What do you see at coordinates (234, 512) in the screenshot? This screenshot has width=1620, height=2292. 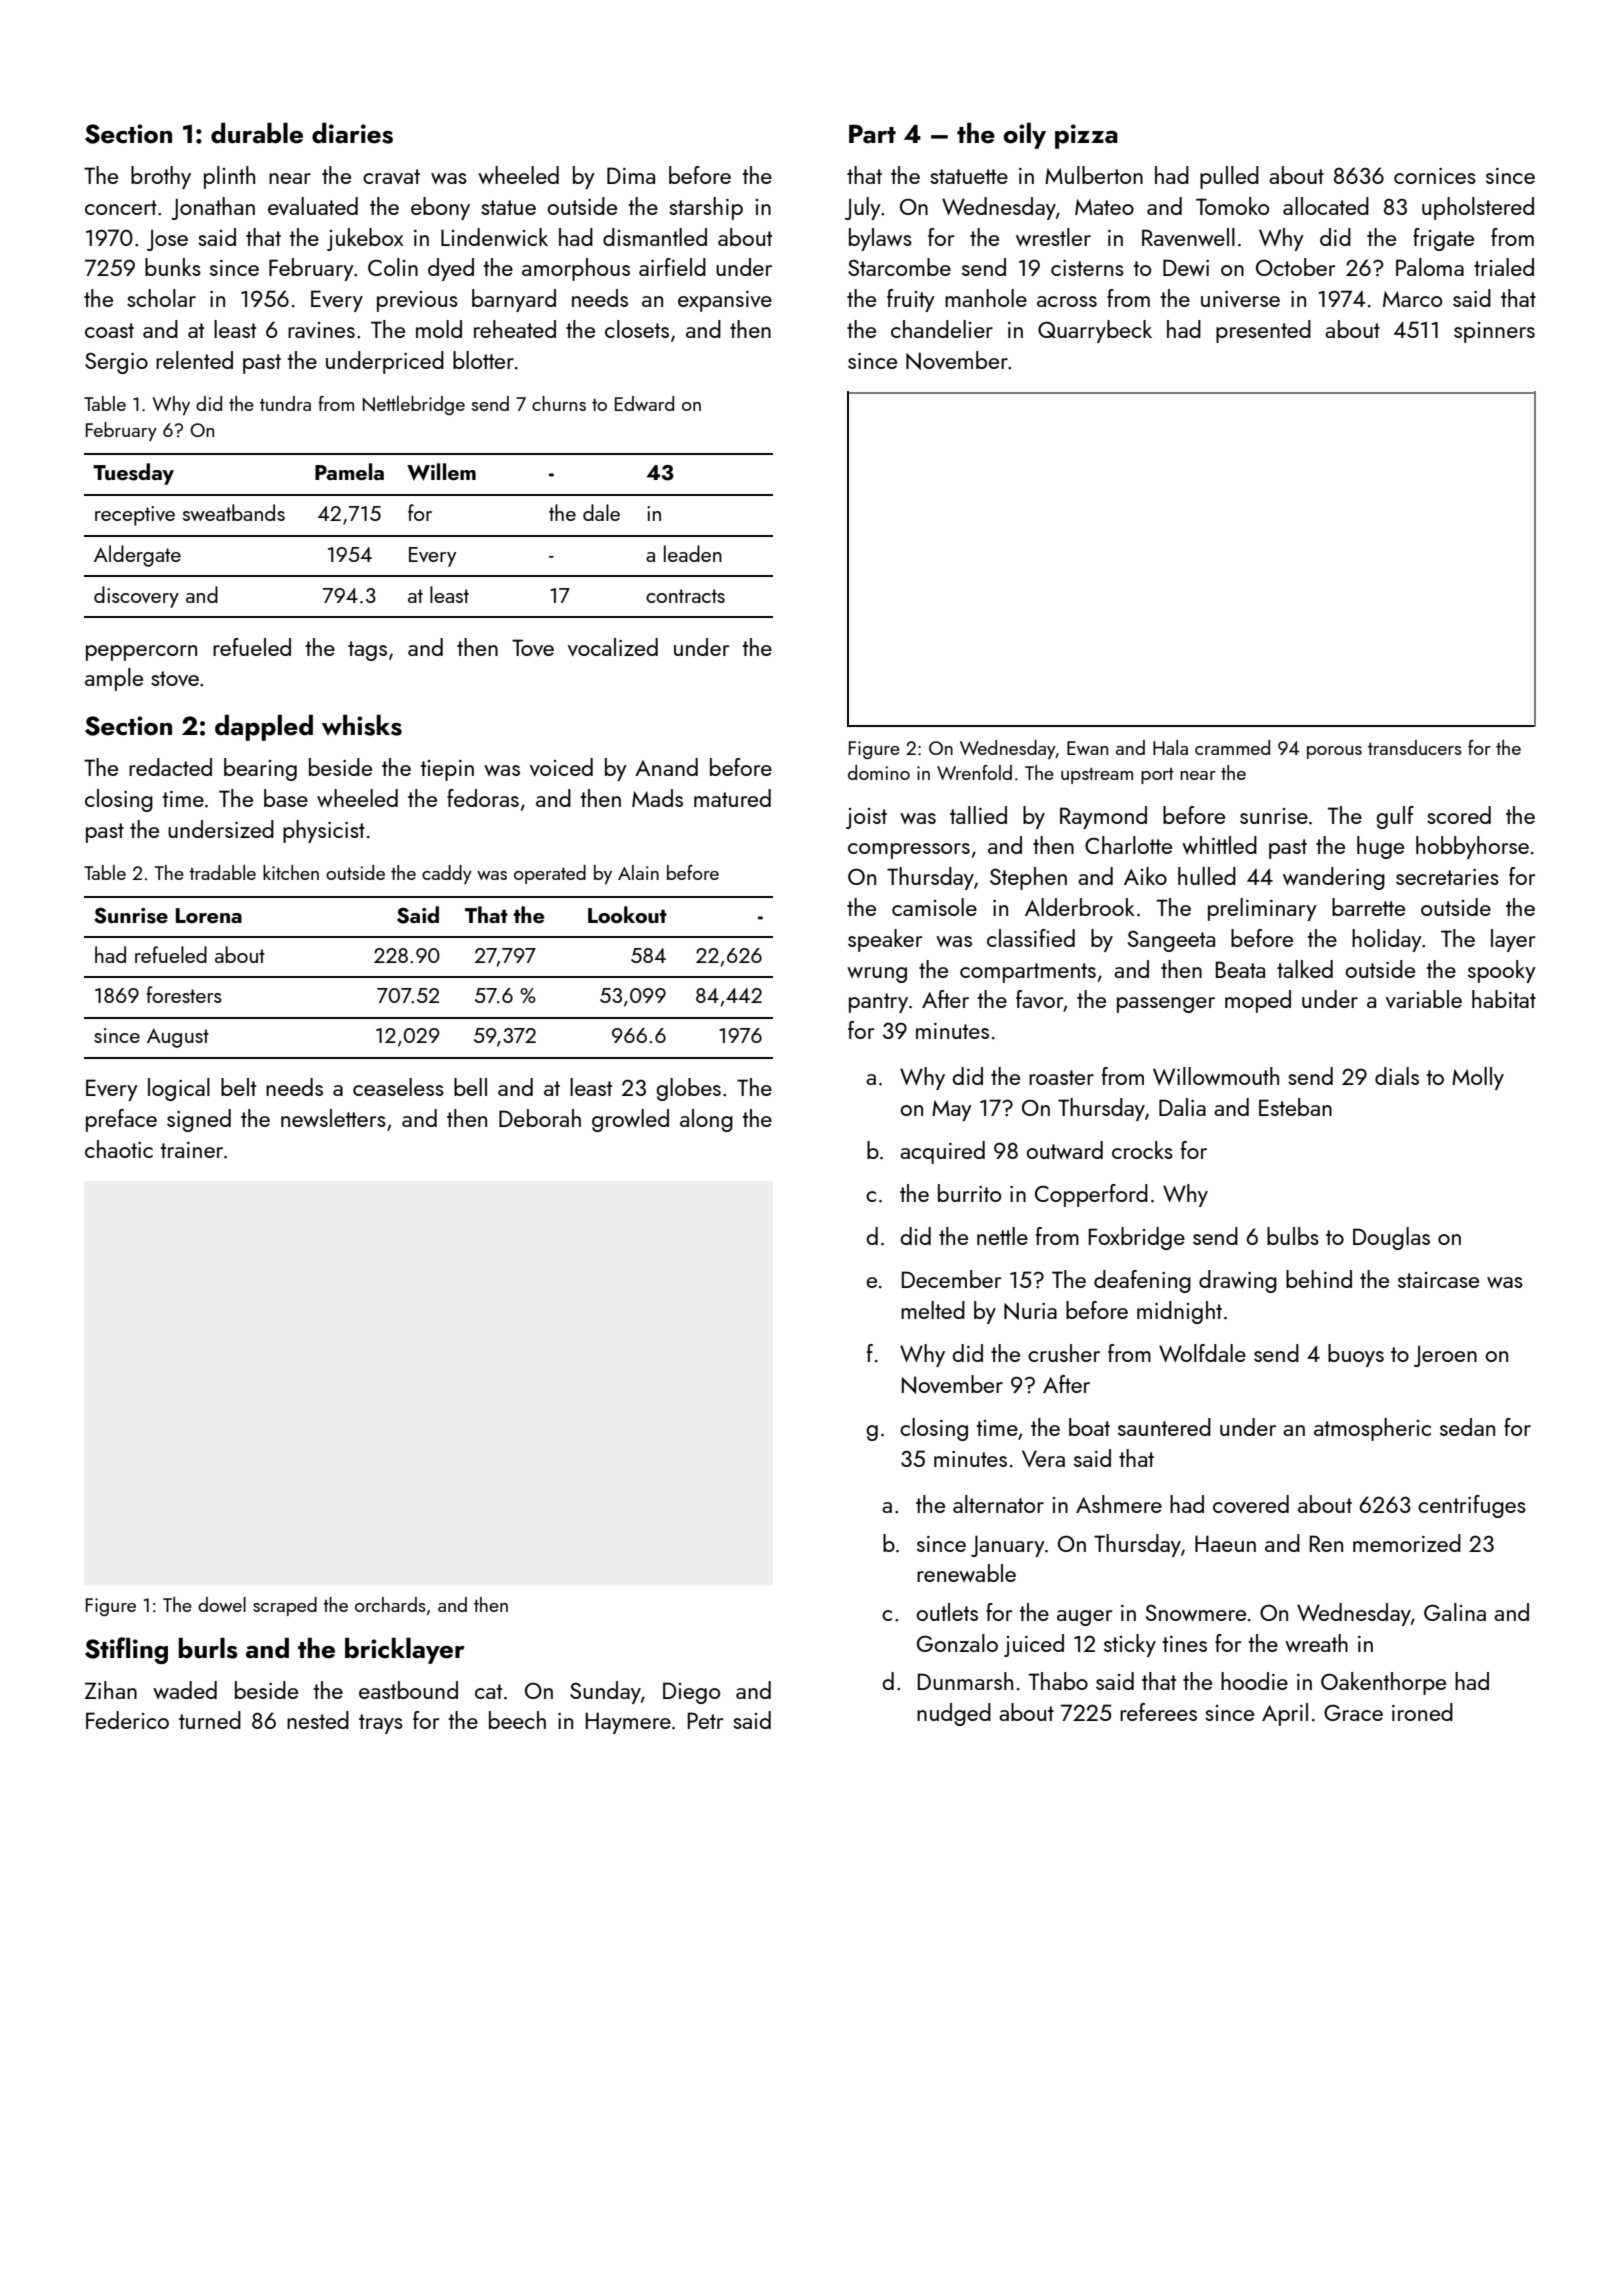 I see `sweatbands` at bounding box center [234, 512].
